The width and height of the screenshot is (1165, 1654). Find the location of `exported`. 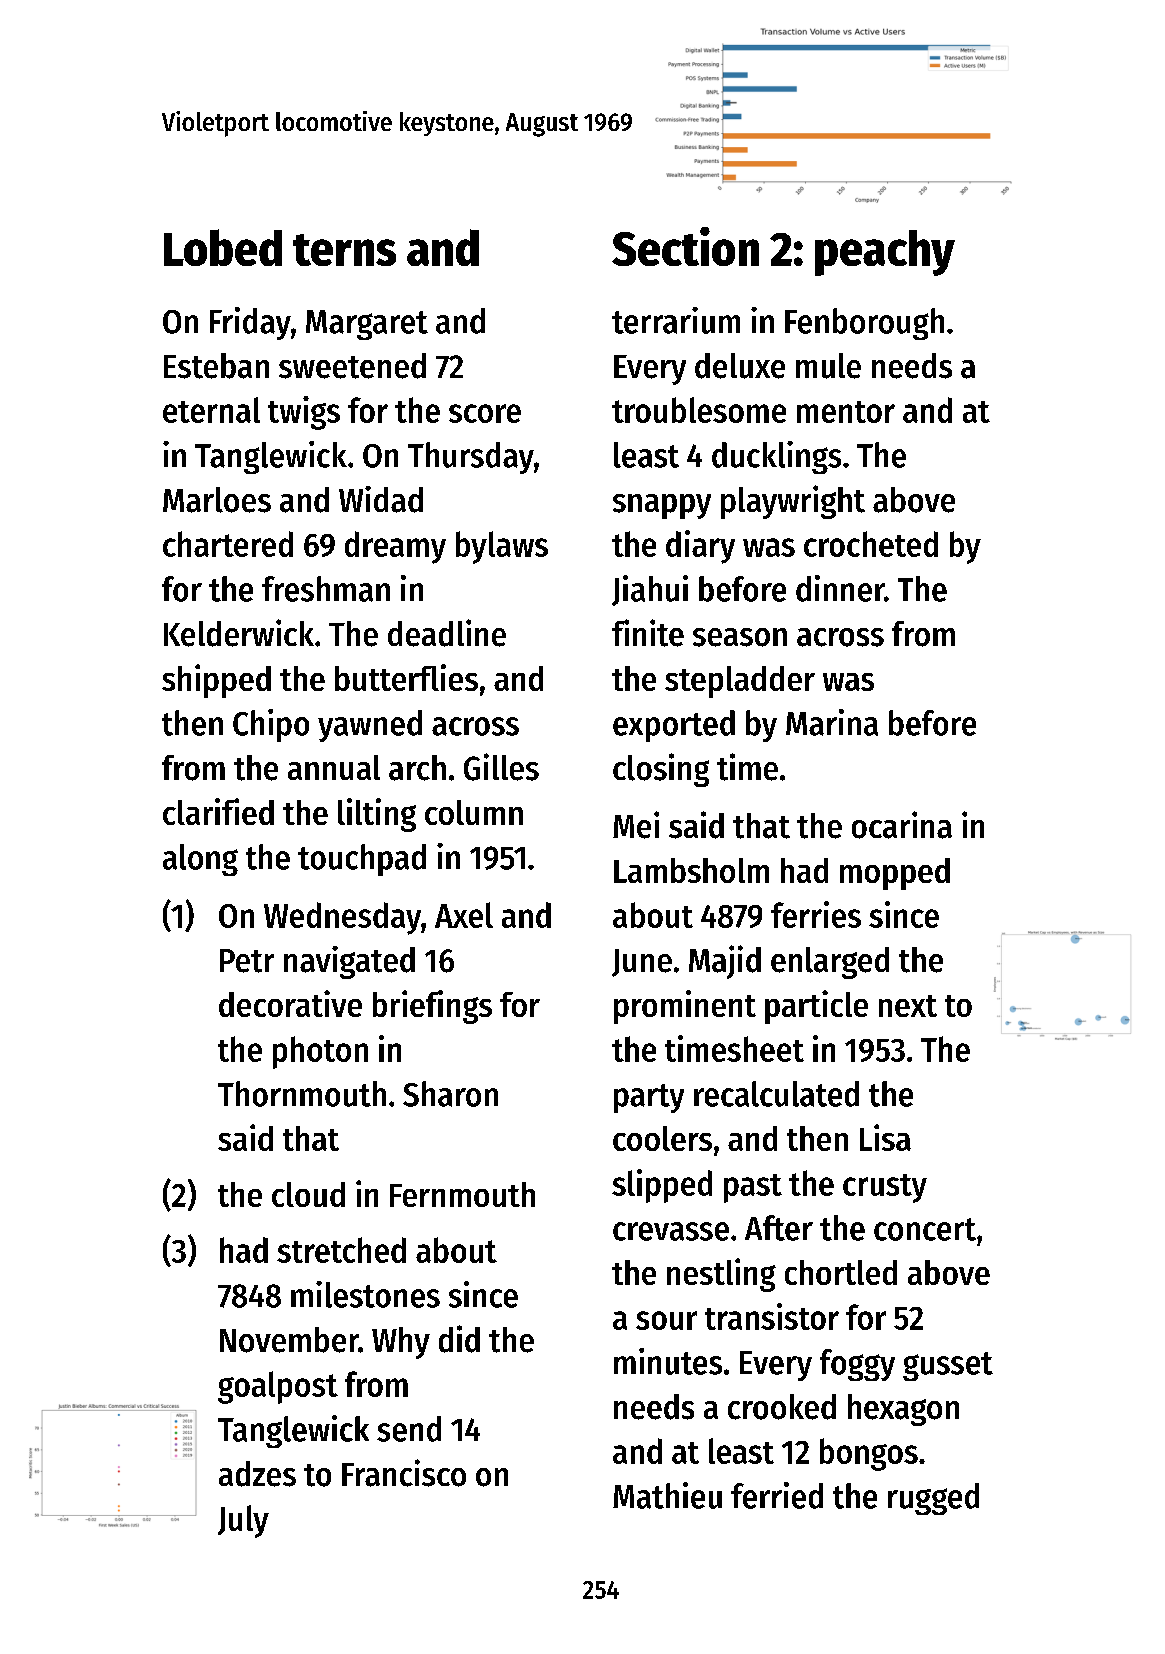

exported is located at coordinates (674, 726).
